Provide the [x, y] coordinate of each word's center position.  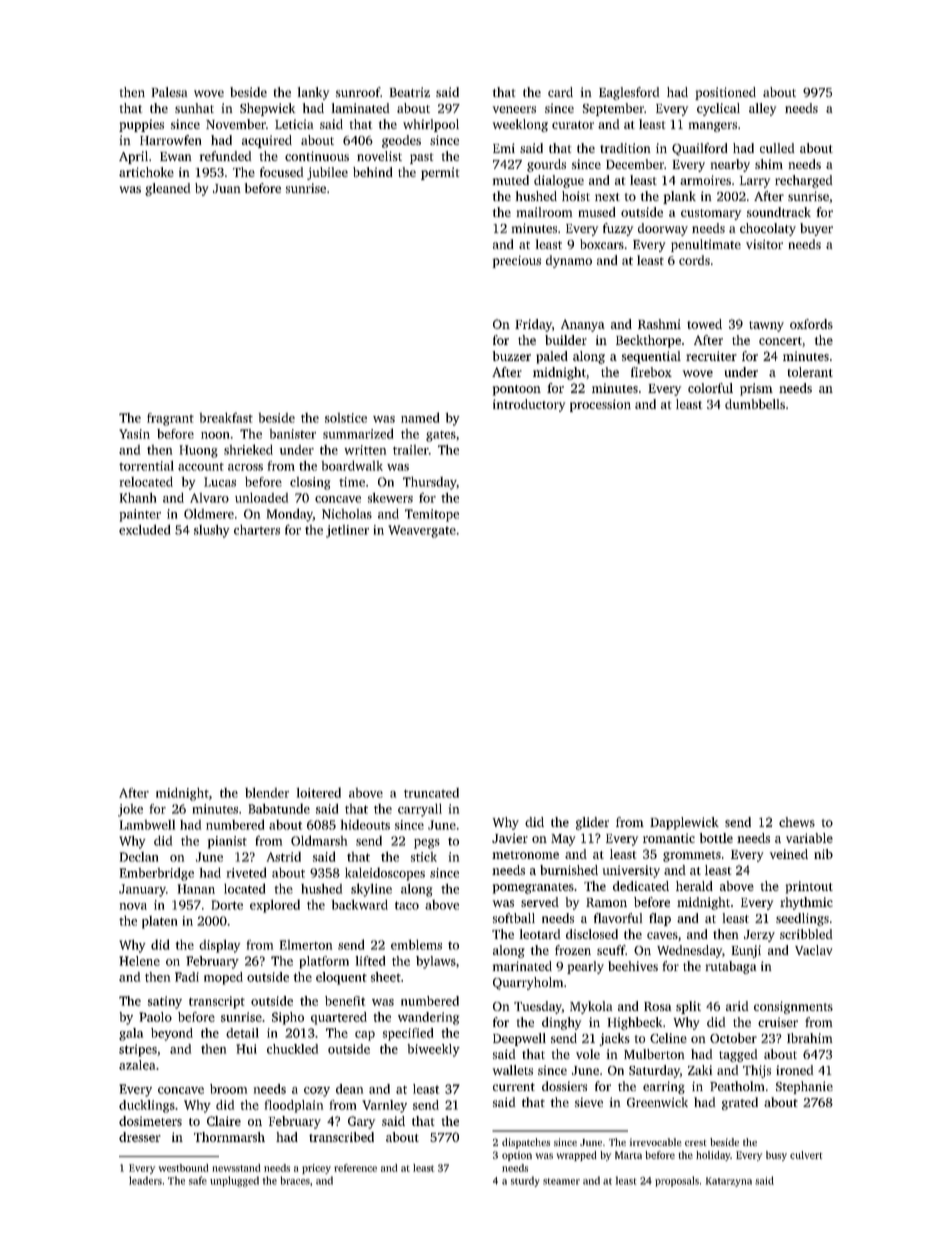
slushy [212, 531]
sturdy [525, 1181]
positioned [725, 93]
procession [600, 405]
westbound [183, 1168]
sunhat [194, 108]
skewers [390, 498]
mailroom [544, 212]
